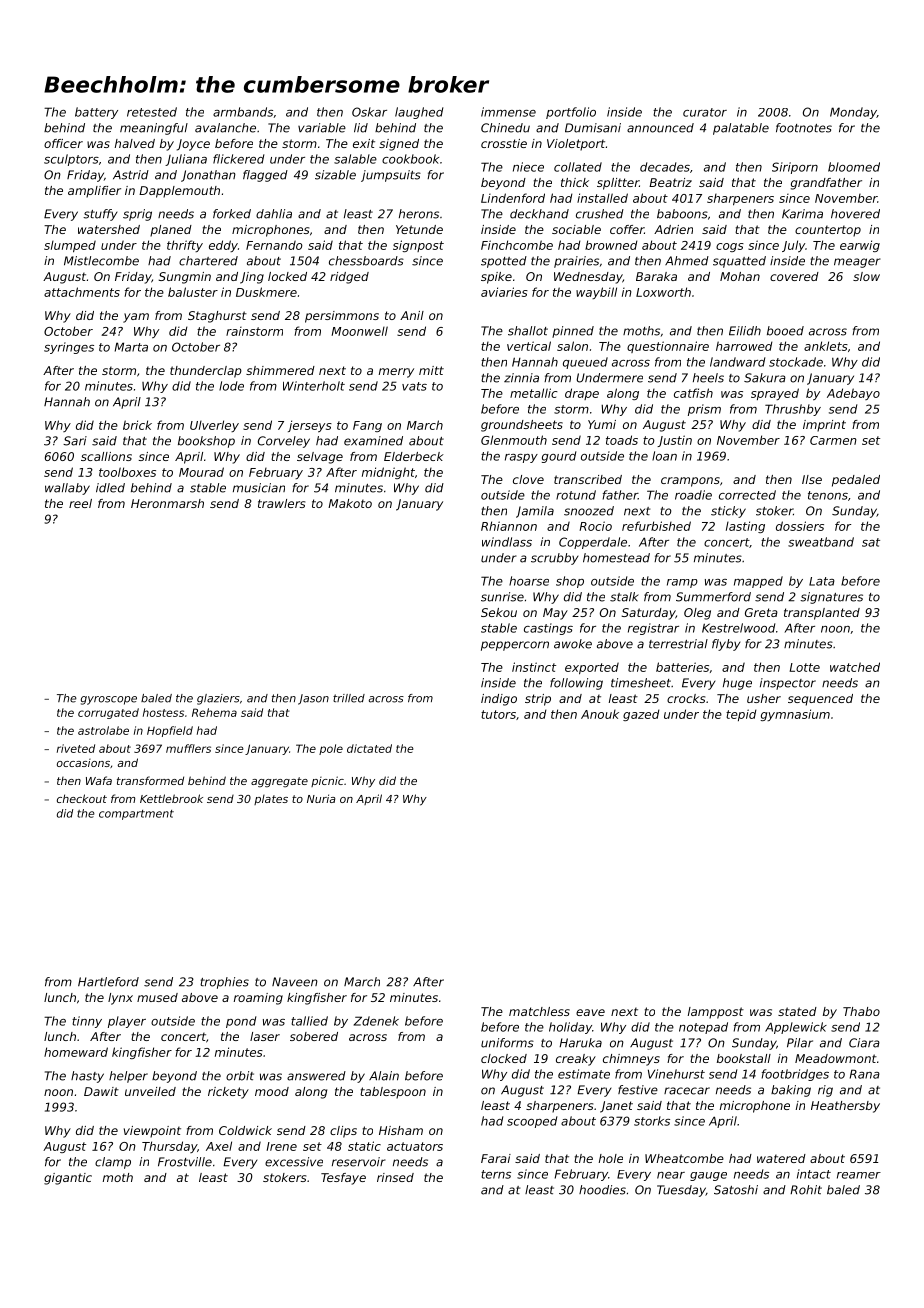 This document has height=1308, width=924. Describe the element at coordinates (131, 347) in the document. I see `Marta` at that location.
